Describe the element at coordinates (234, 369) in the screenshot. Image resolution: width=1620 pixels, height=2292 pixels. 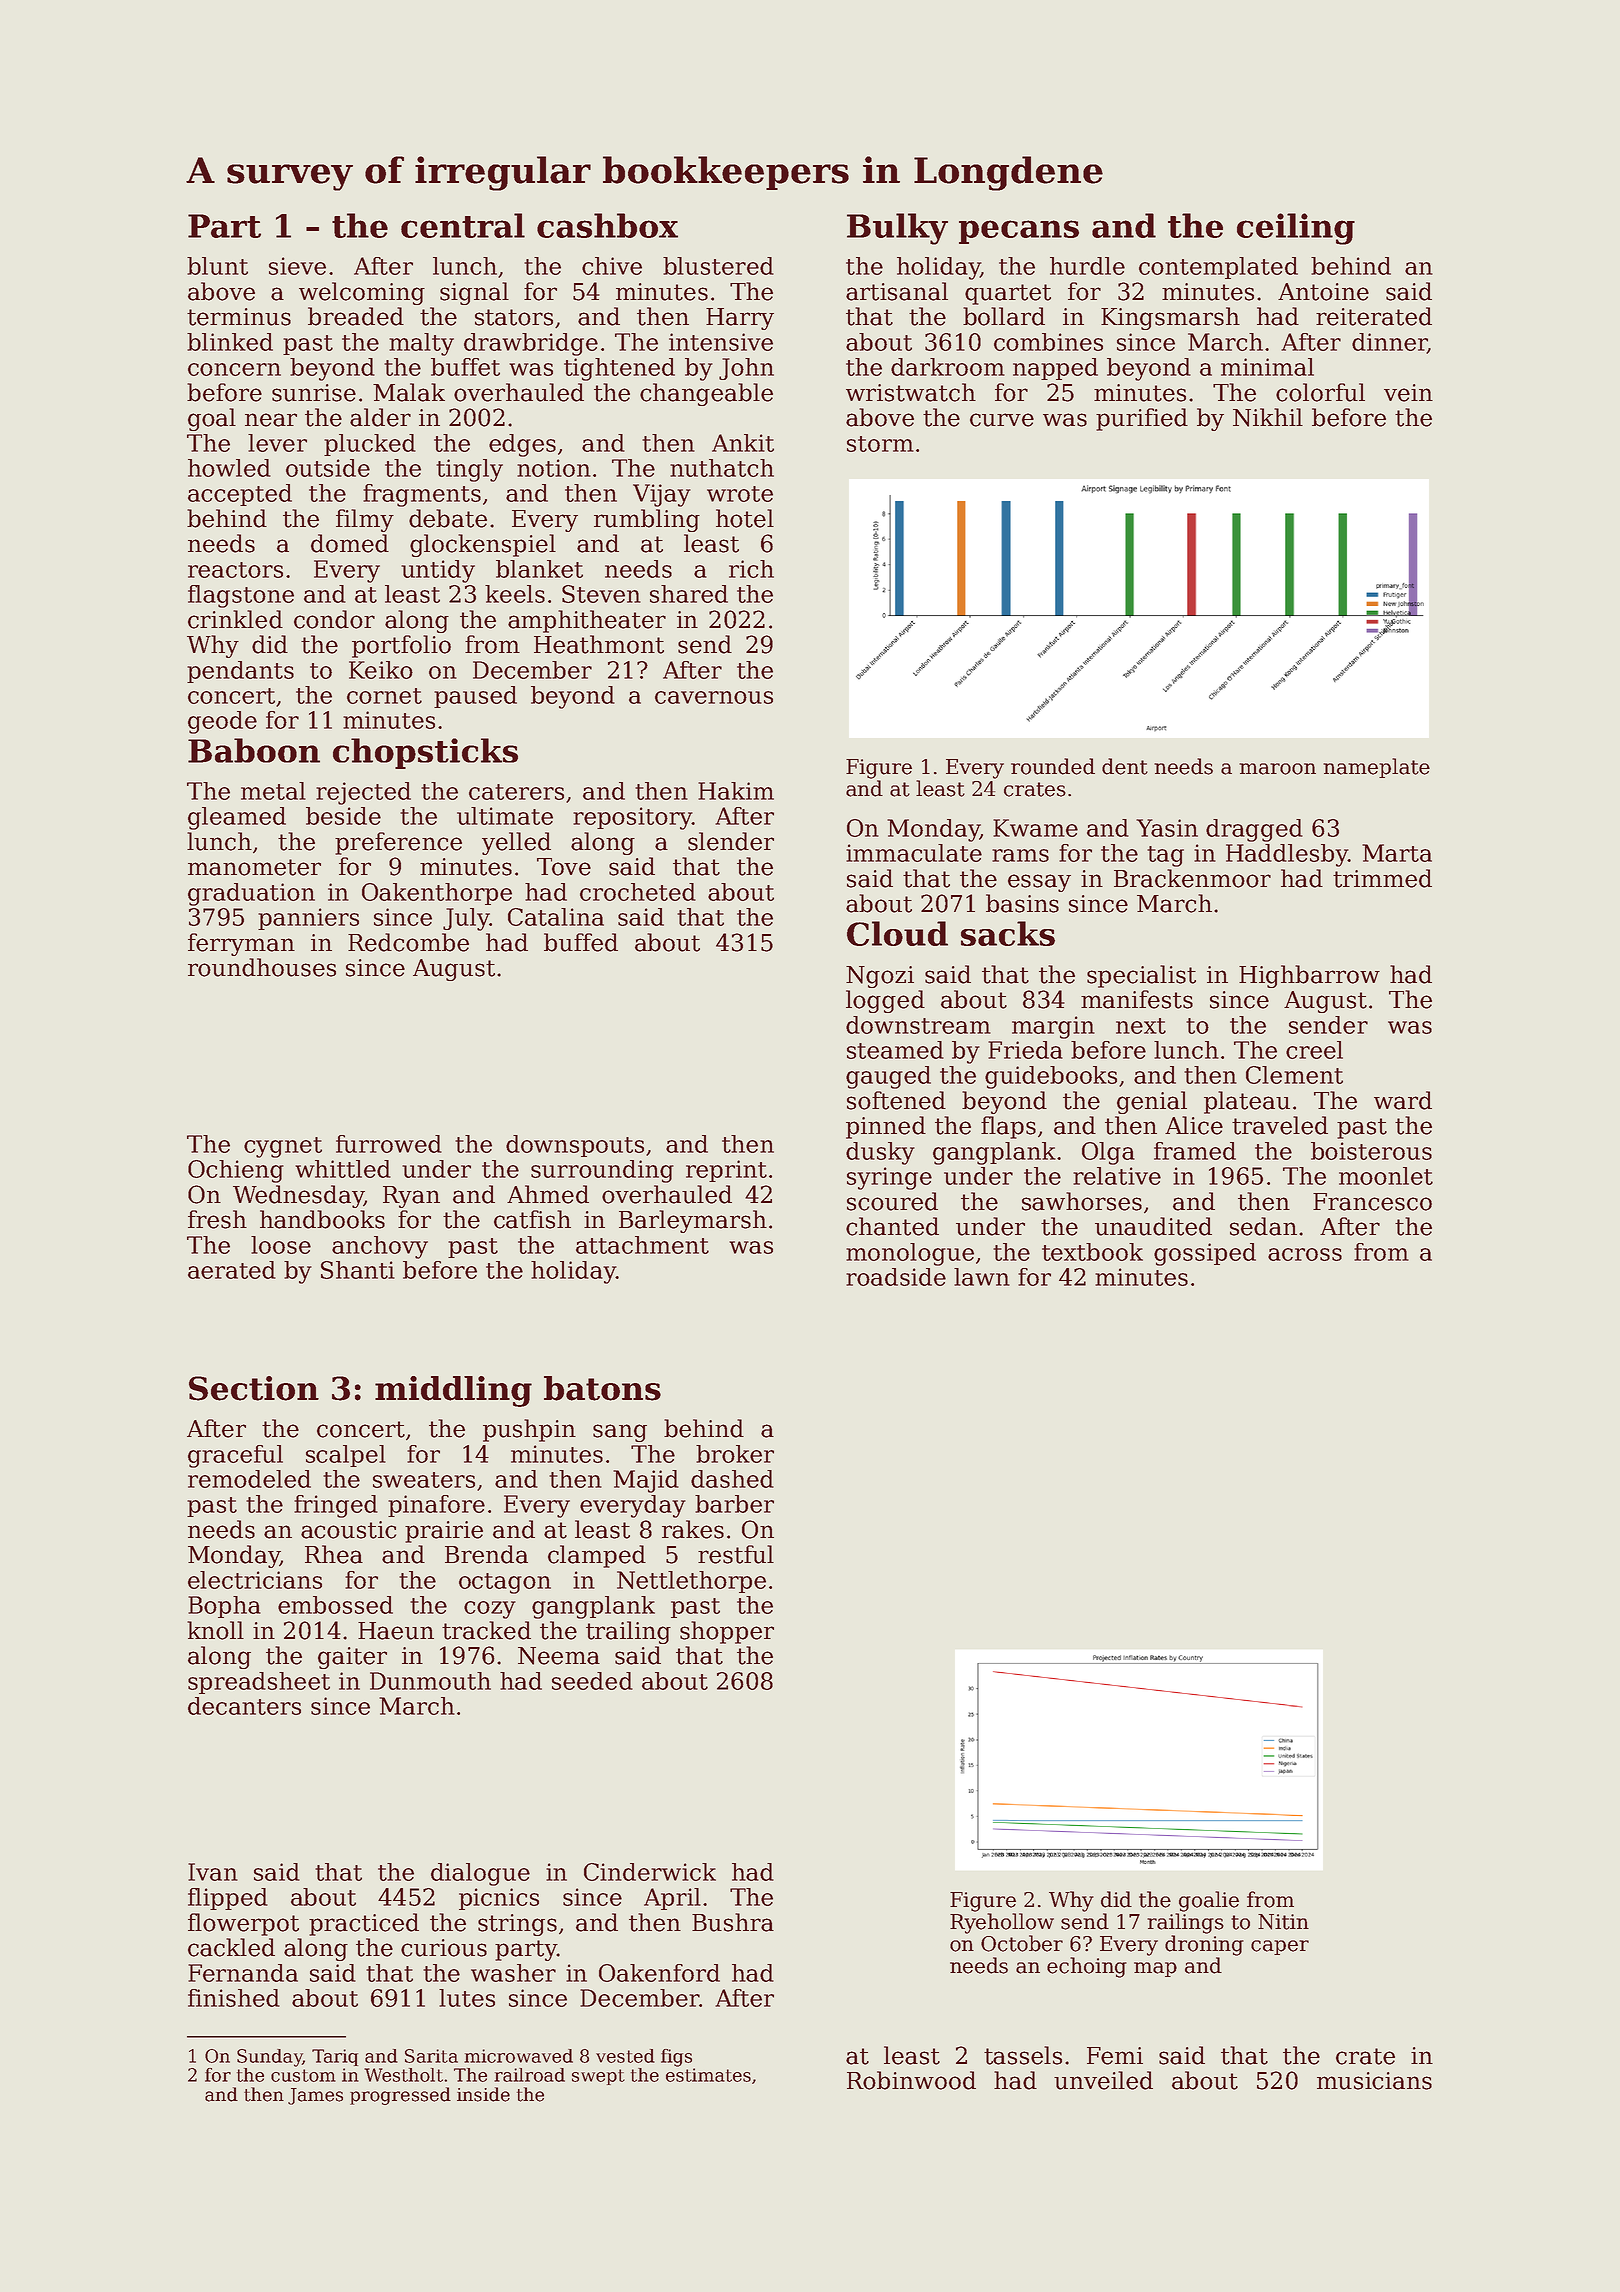
I see `concern` at that location.
